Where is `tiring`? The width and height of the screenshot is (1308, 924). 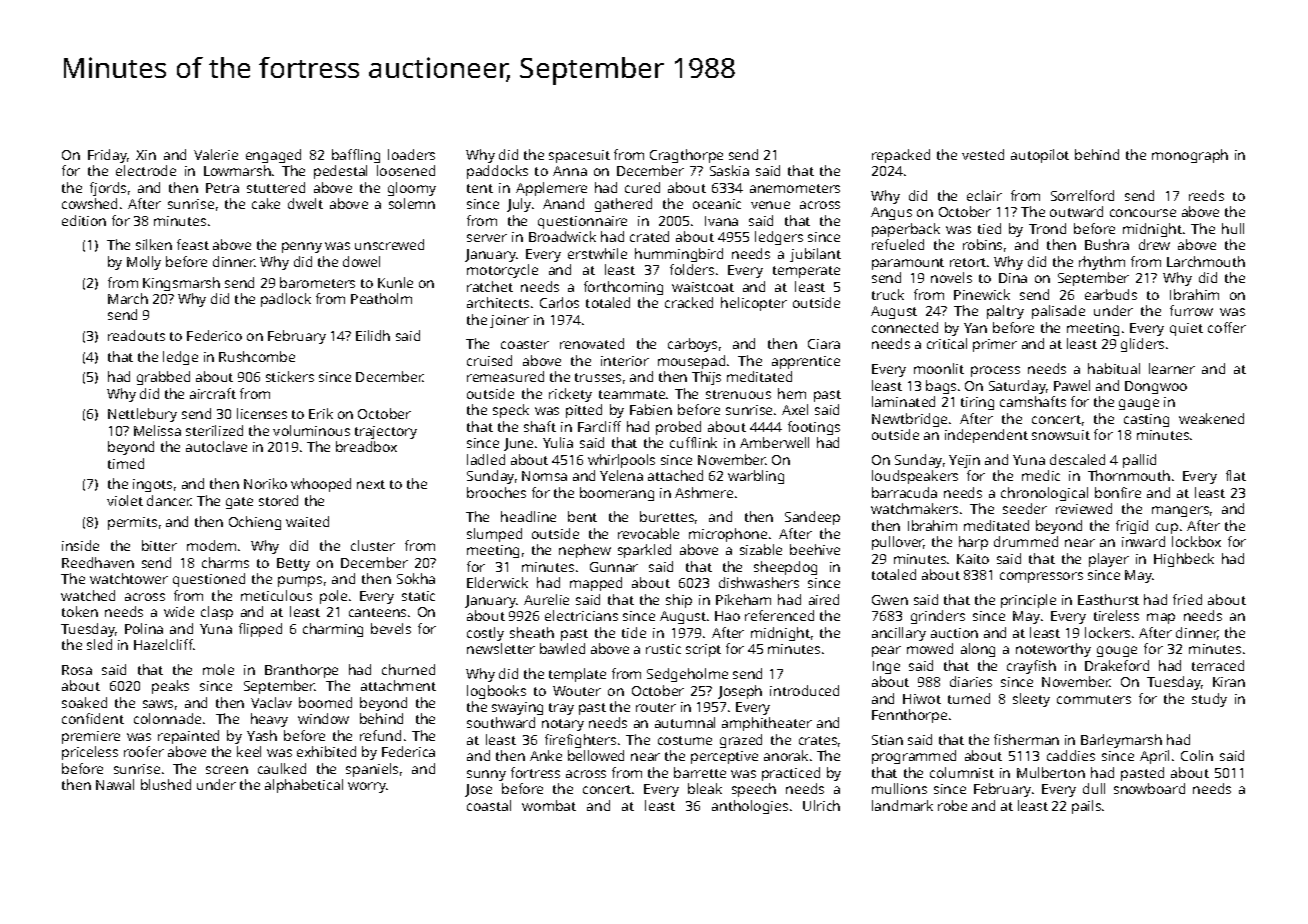
tiring is located at coordinates (977, 403).
